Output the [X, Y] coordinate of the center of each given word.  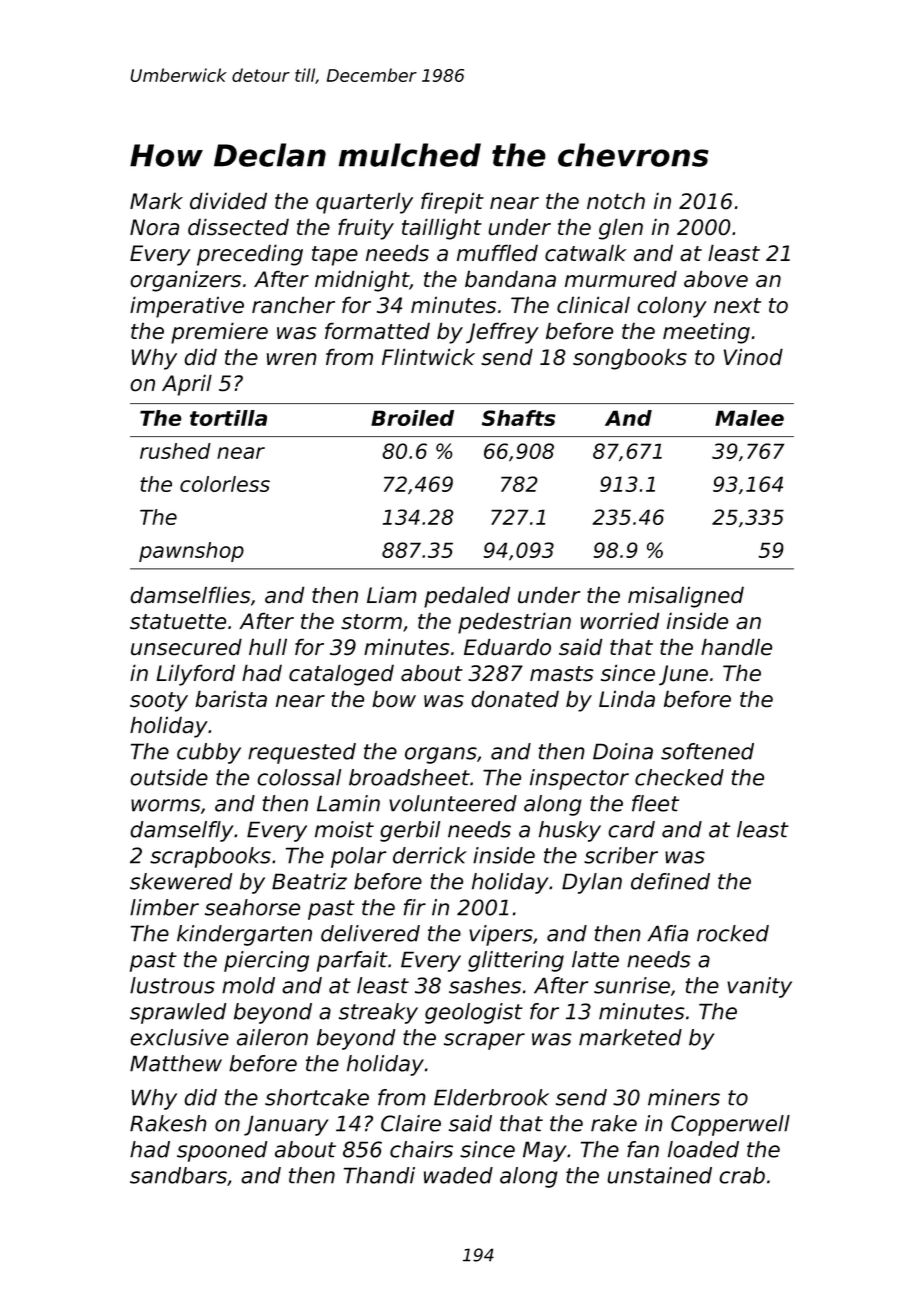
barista [231, 698]
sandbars [178, 1175]
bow [394, 698]
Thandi [379, 1175]
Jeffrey [502, 333]
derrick [430, 855]
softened [707, 751]
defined [670, 881]
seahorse [252, 907]
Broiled [412, 418]
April [187, 385]
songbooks [630, 359]
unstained [659, 1175]
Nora [154, 227]
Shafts [518, 418]
